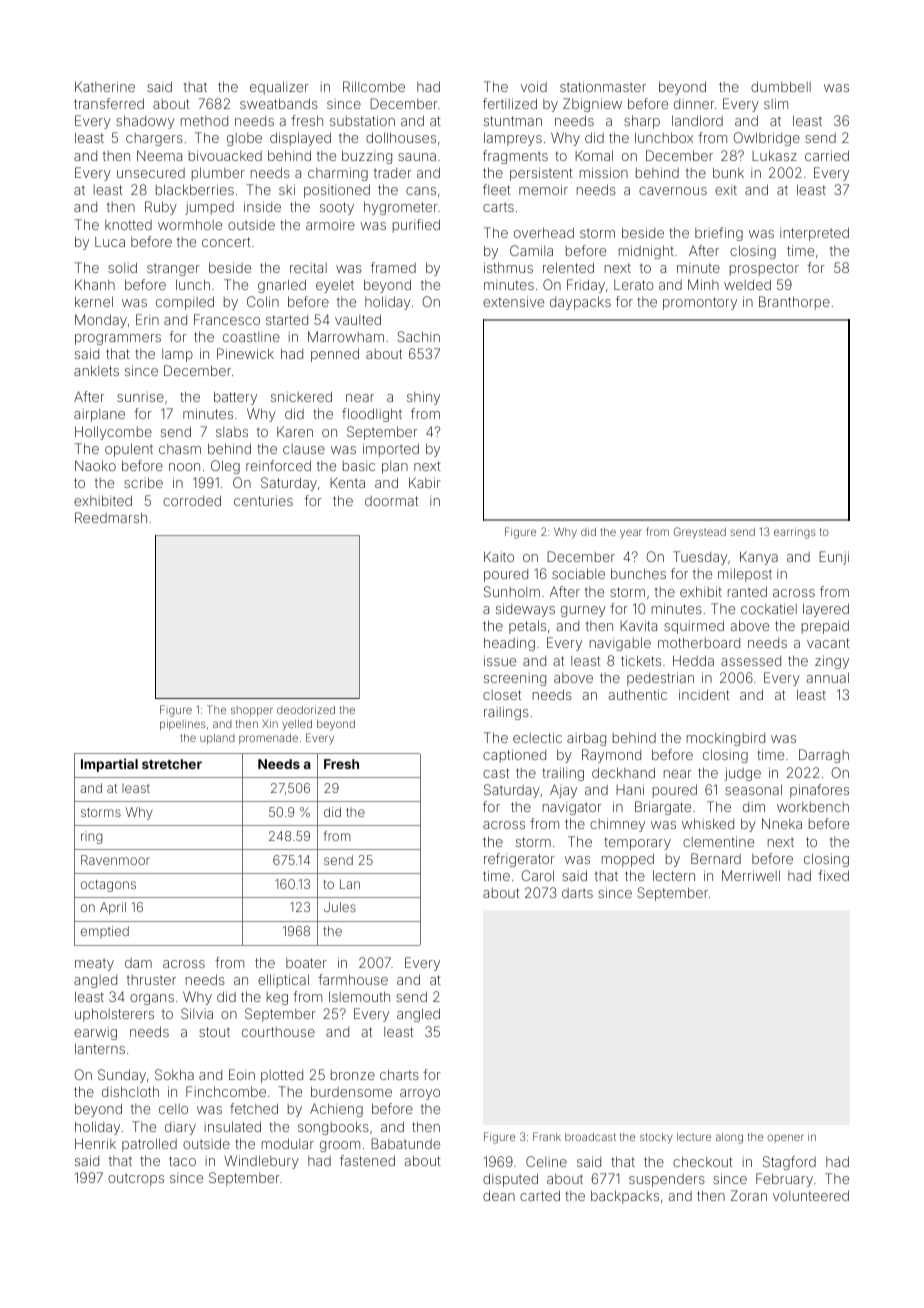  I want to click on Ajay, so click(563, 791).
